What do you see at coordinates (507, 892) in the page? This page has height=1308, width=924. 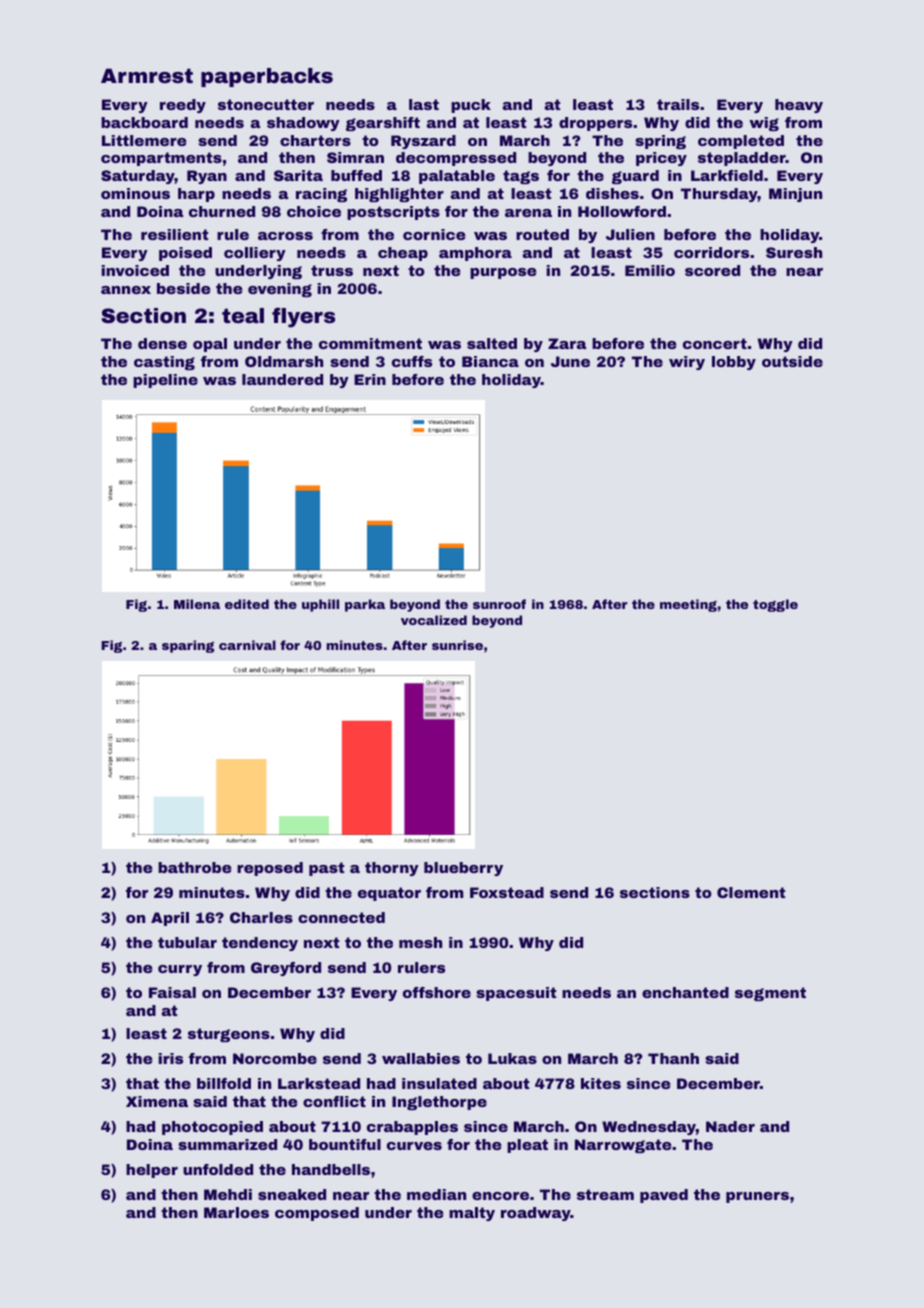 I see `Foxstead` at bounding box center [507, 892].
